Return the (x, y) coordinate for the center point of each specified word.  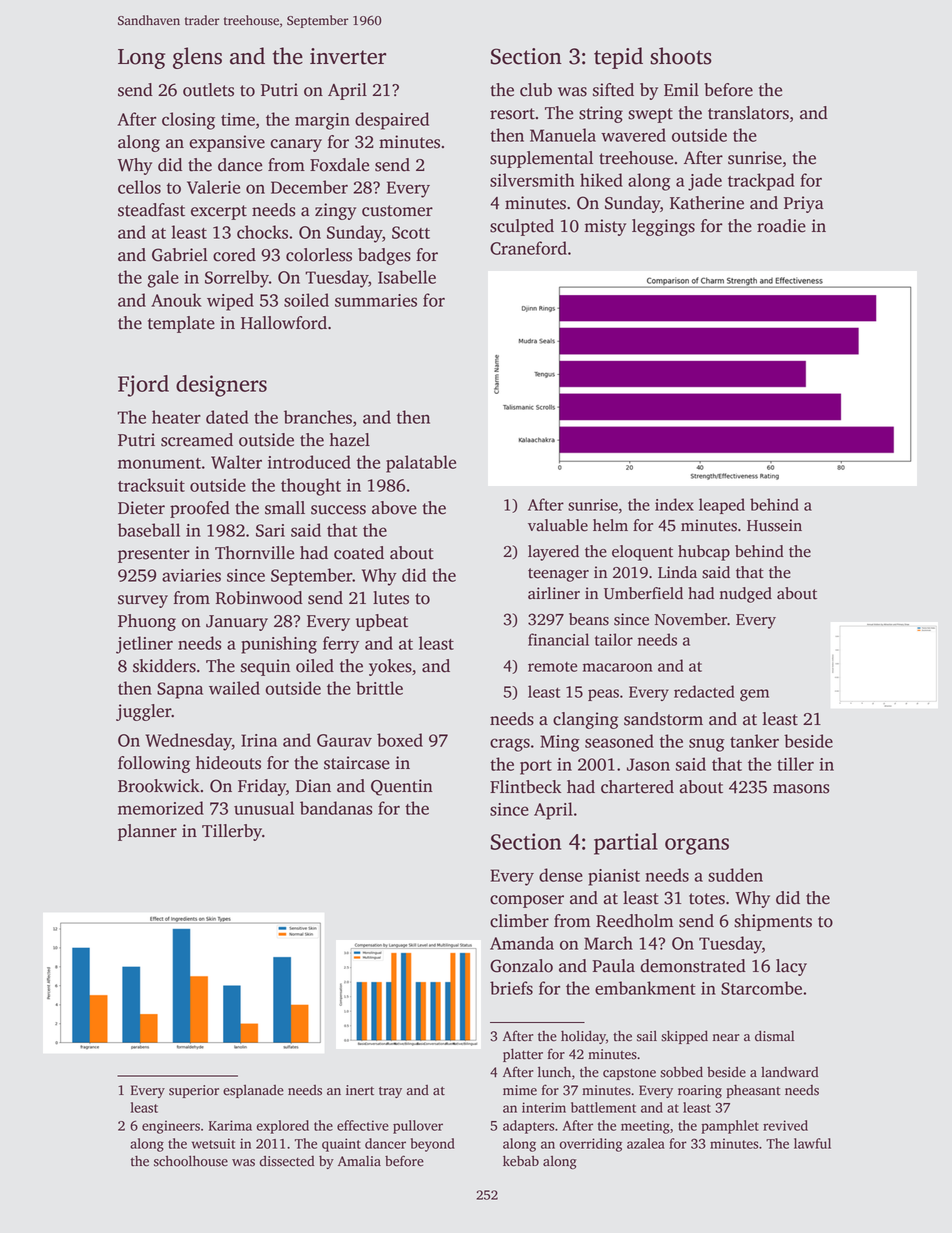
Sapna (180, 690)
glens (197, 58)
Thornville (254, 553)
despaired (392, 121)
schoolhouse (191, 1161)
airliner (554, 593)
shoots (681, 56)
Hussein (774, 525)
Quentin (402, 787)
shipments (773, 922)
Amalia (359, 1161)
